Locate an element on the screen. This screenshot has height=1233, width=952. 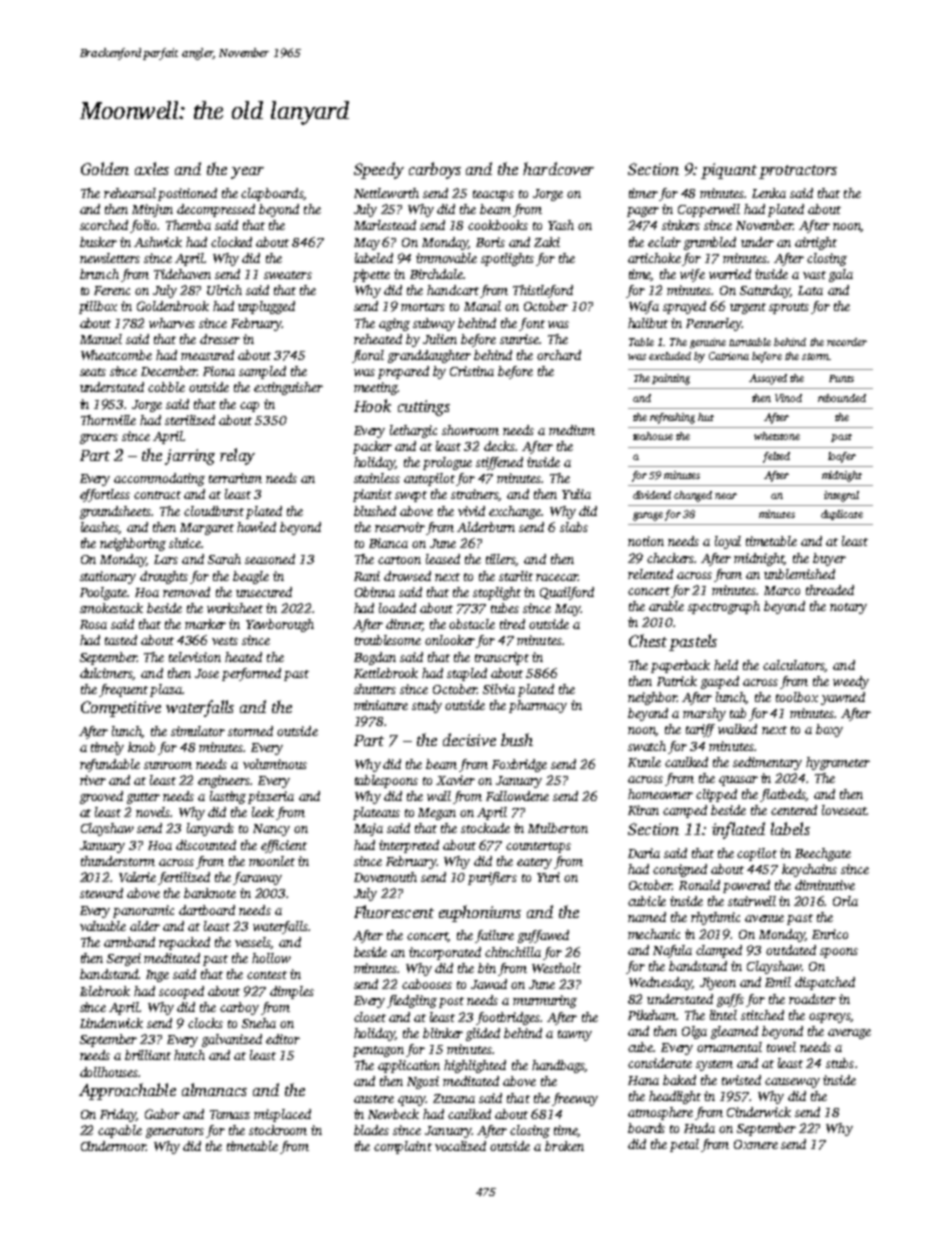
Friday is located at coordinates (118, 1115).
